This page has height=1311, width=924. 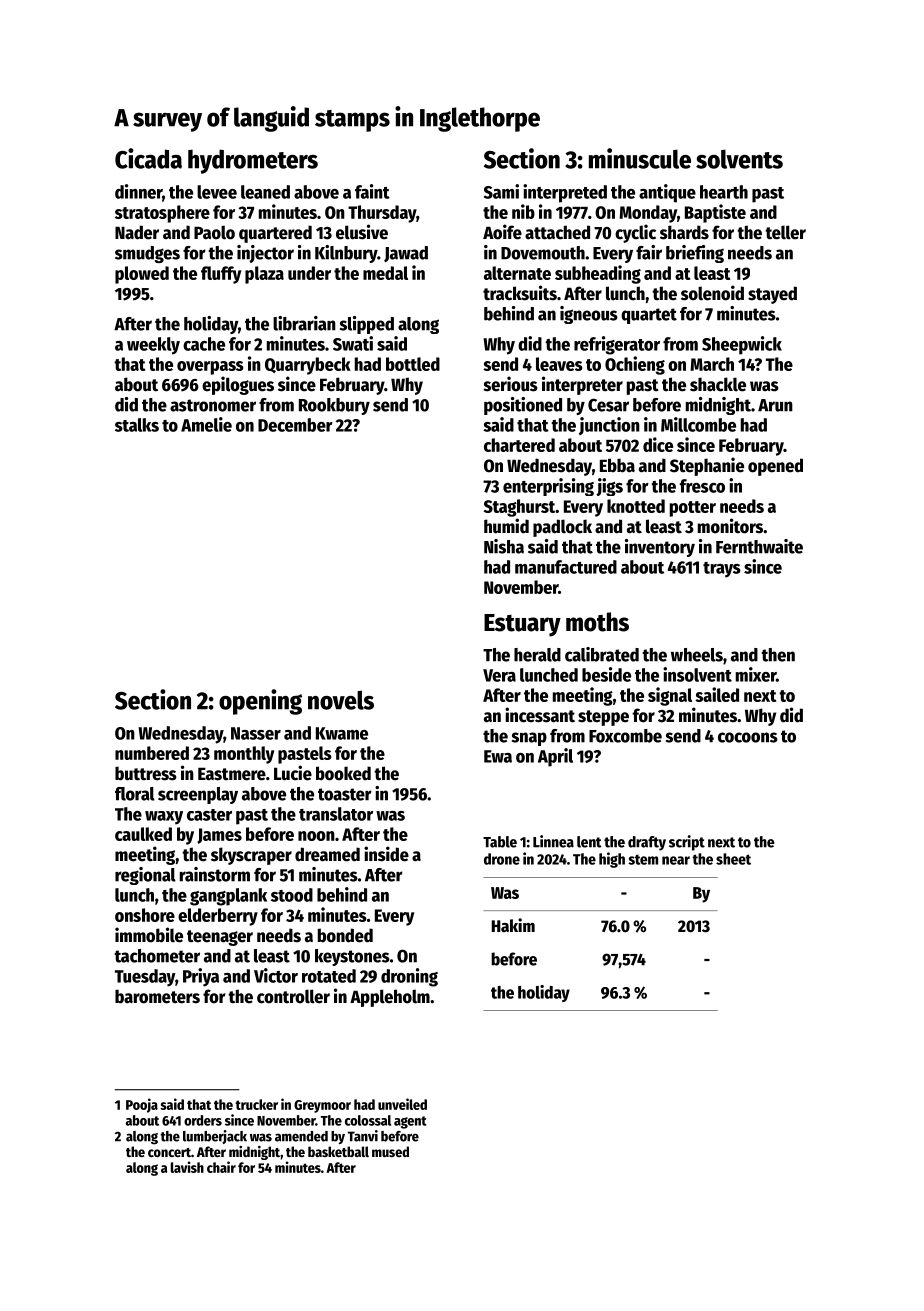 What do you see at coordinates (221, 1167) in the page?
I see `chair` at bounding box center [221, 1167].
